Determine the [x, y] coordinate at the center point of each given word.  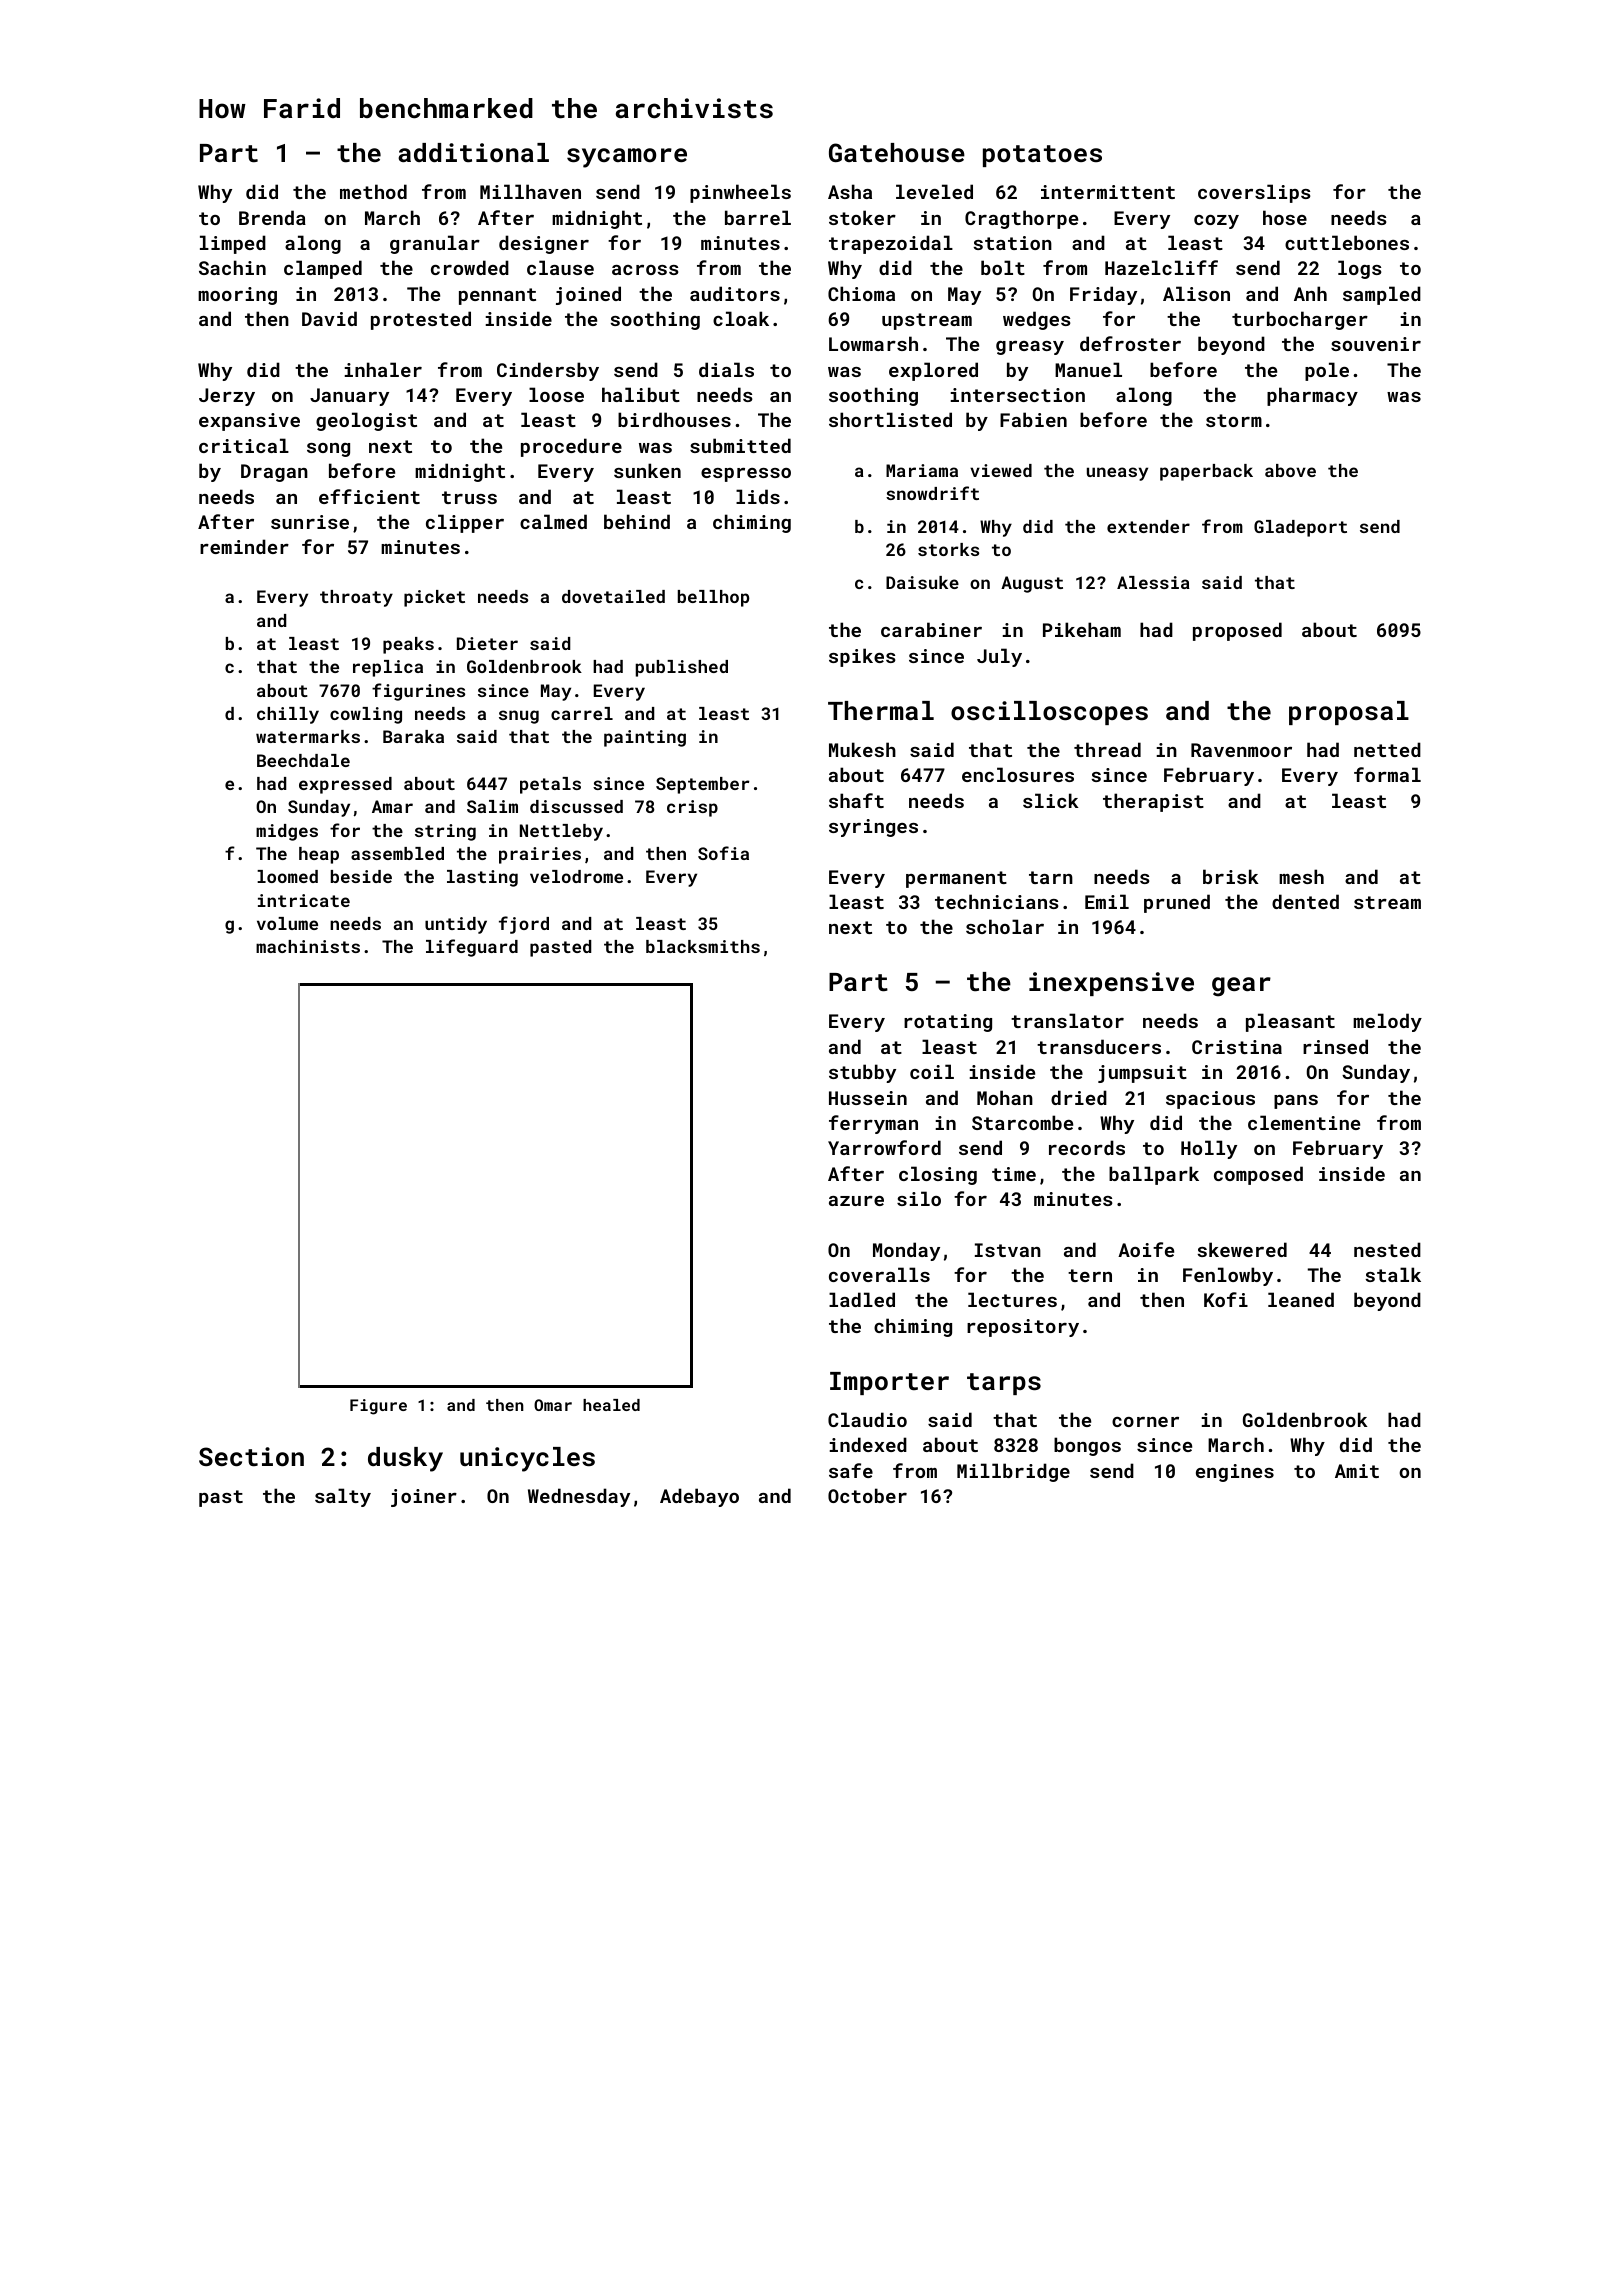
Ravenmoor [1241, 750]
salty [343, 1497]
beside [361, 876]
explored [933, 371]
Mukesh [862, 749]
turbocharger [1300, 320]
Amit [1357, 1471]
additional [473, 152]
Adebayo [699, 1497]
